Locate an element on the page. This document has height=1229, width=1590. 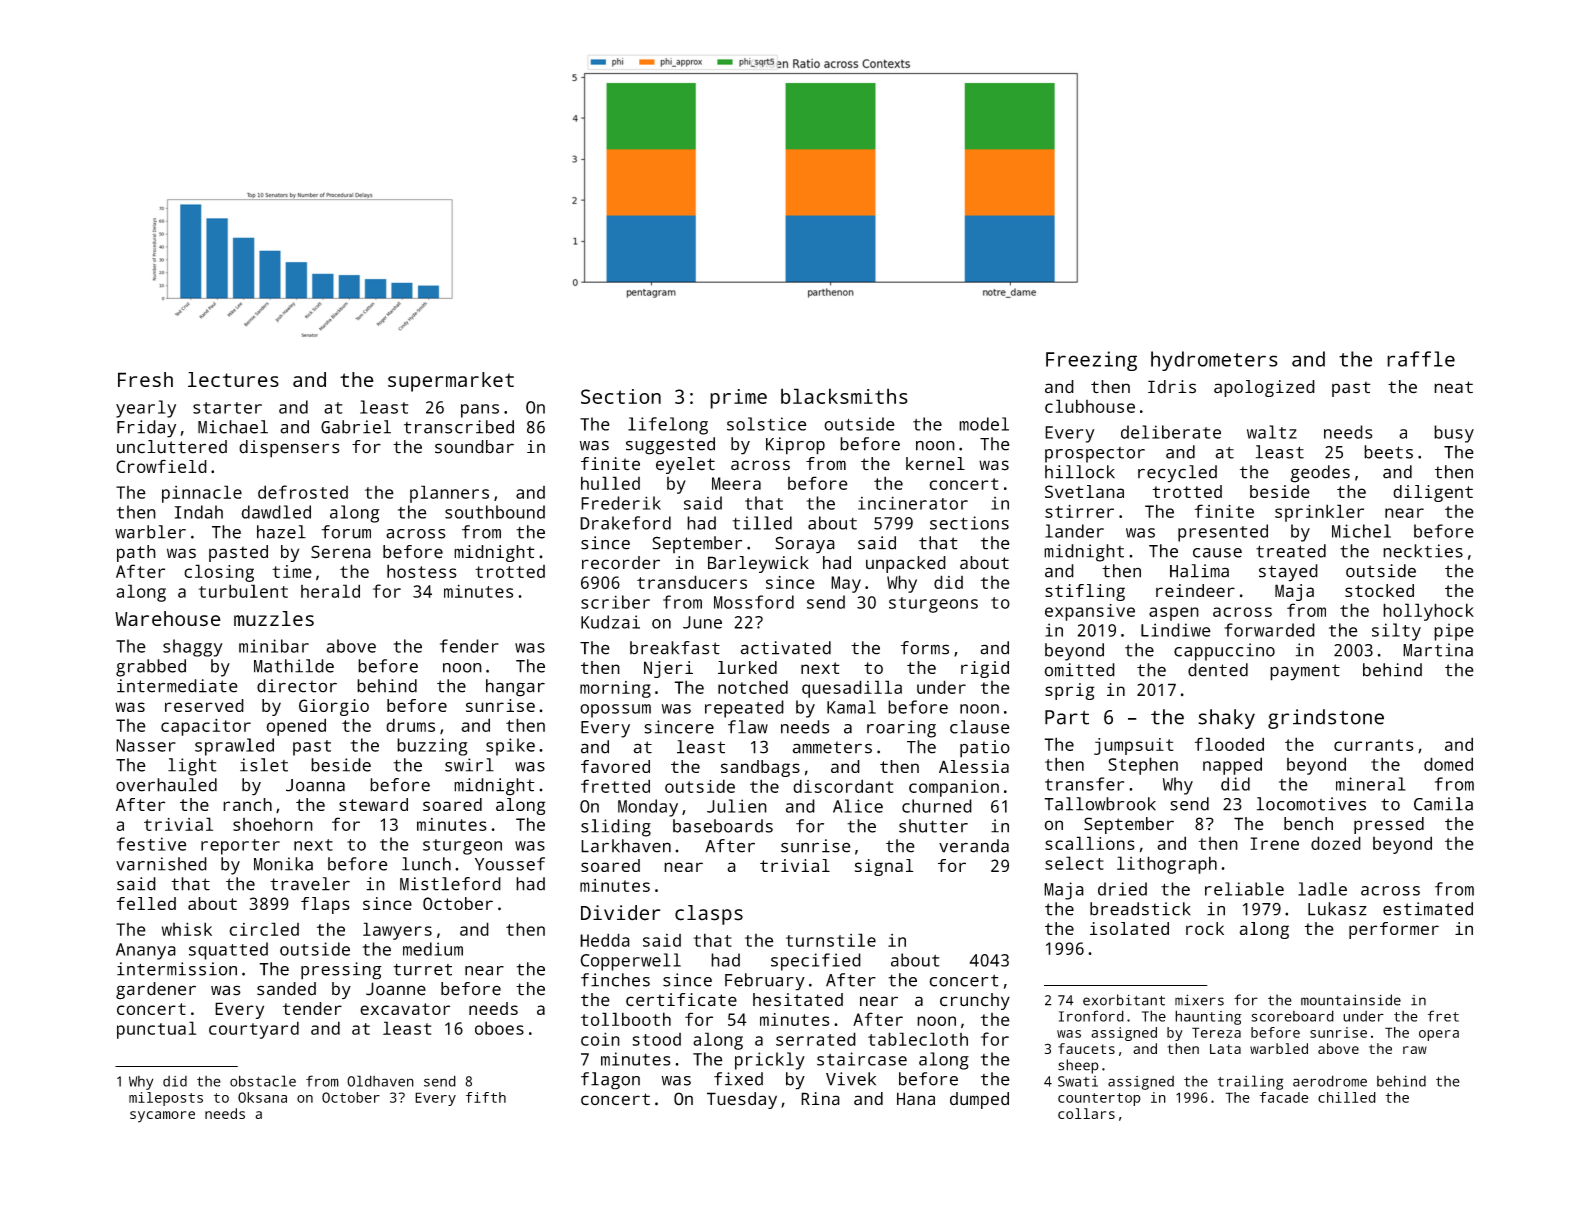
rigid is located at coordinates (985, 669).
